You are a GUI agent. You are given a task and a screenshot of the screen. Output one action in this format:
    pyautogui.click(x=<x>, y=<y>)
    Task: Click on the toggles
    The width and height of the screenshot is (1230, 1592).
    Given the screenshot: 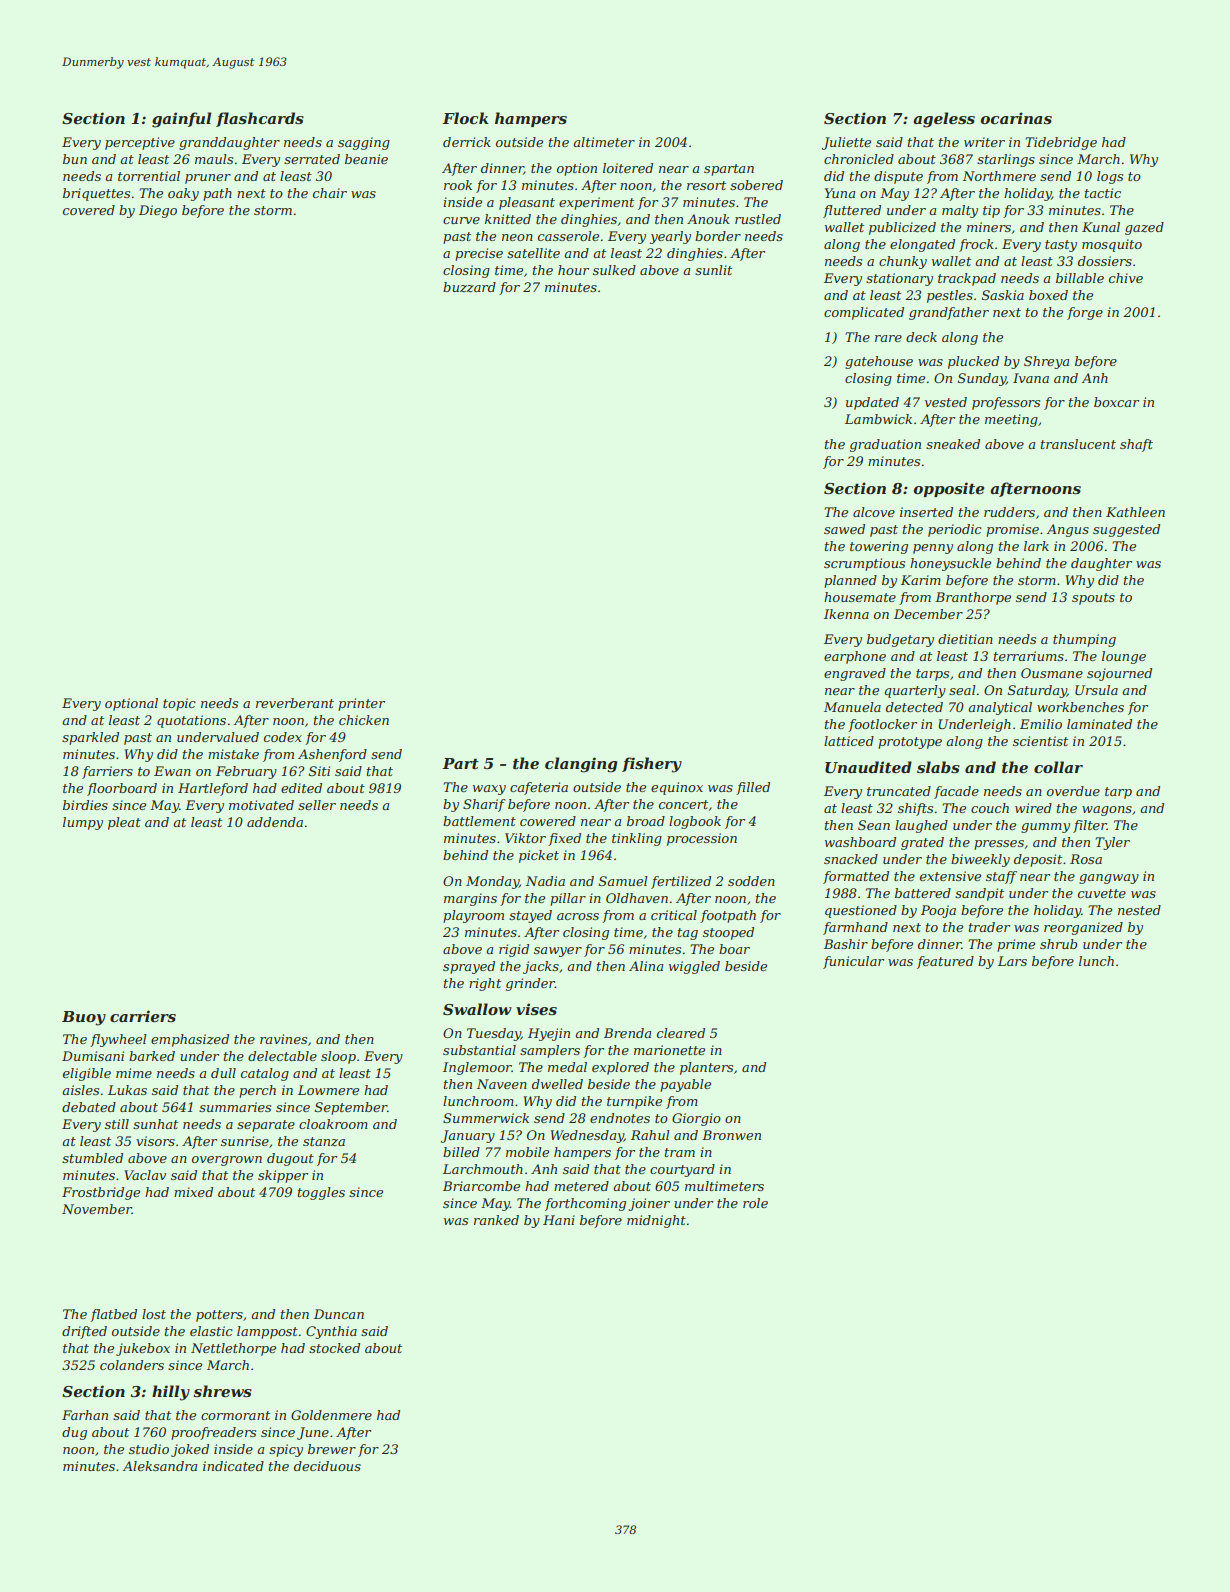 What is the action you would take?
    pyautogui.click(x=321, y=1193)
